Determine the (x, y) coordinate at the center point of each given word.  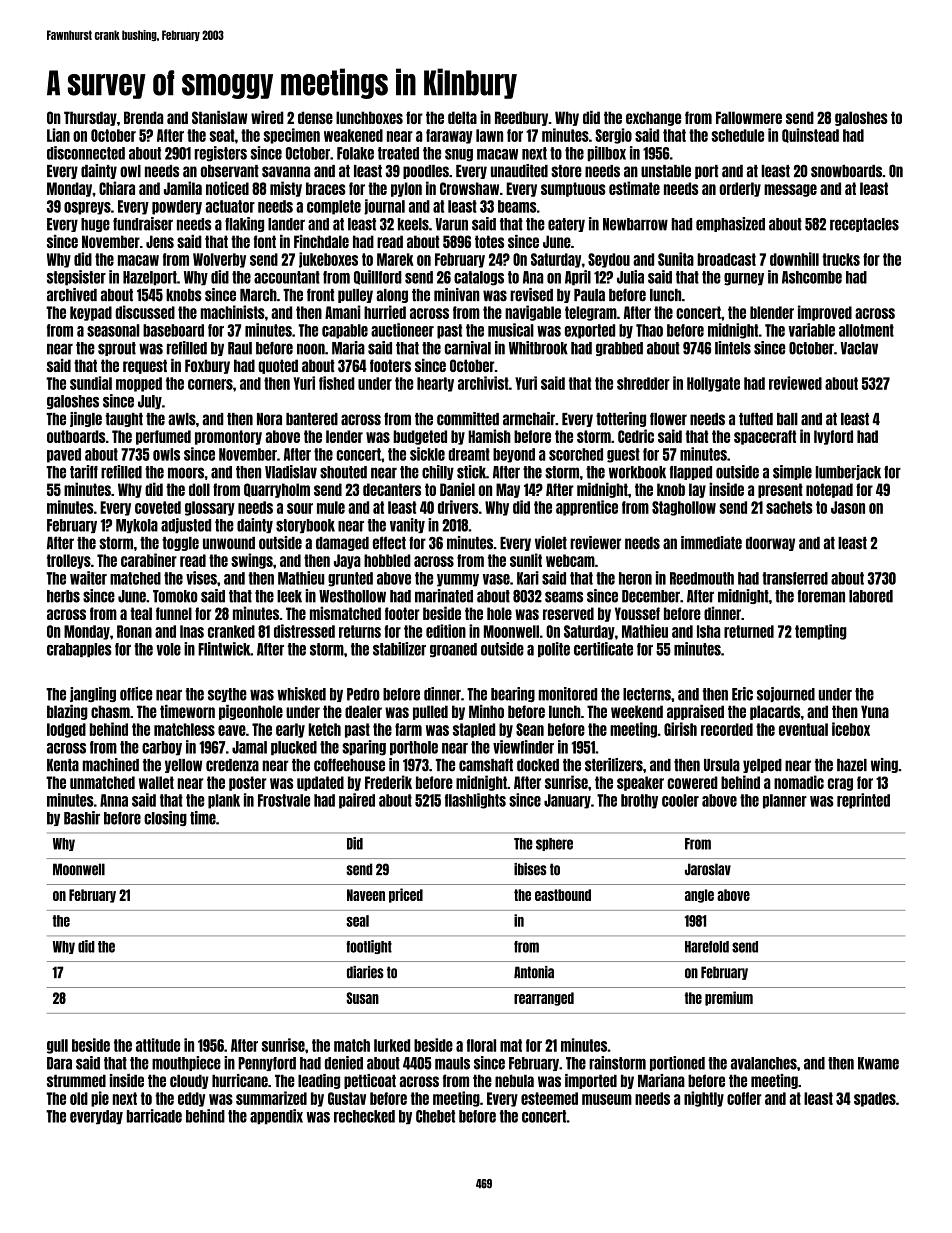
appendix (276, 1117)
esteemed (549, 1098)
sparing (364, 748)
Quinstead (810, 135)
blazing (67, 712)
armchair (529, 419)
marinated (444, 596)
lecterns (647, 694)
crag (840, 784)
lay (697, 490)
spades (875, 1099)
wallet (156, 782)
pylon (406, 189)
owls (166, 454)
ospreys (87, 208)
